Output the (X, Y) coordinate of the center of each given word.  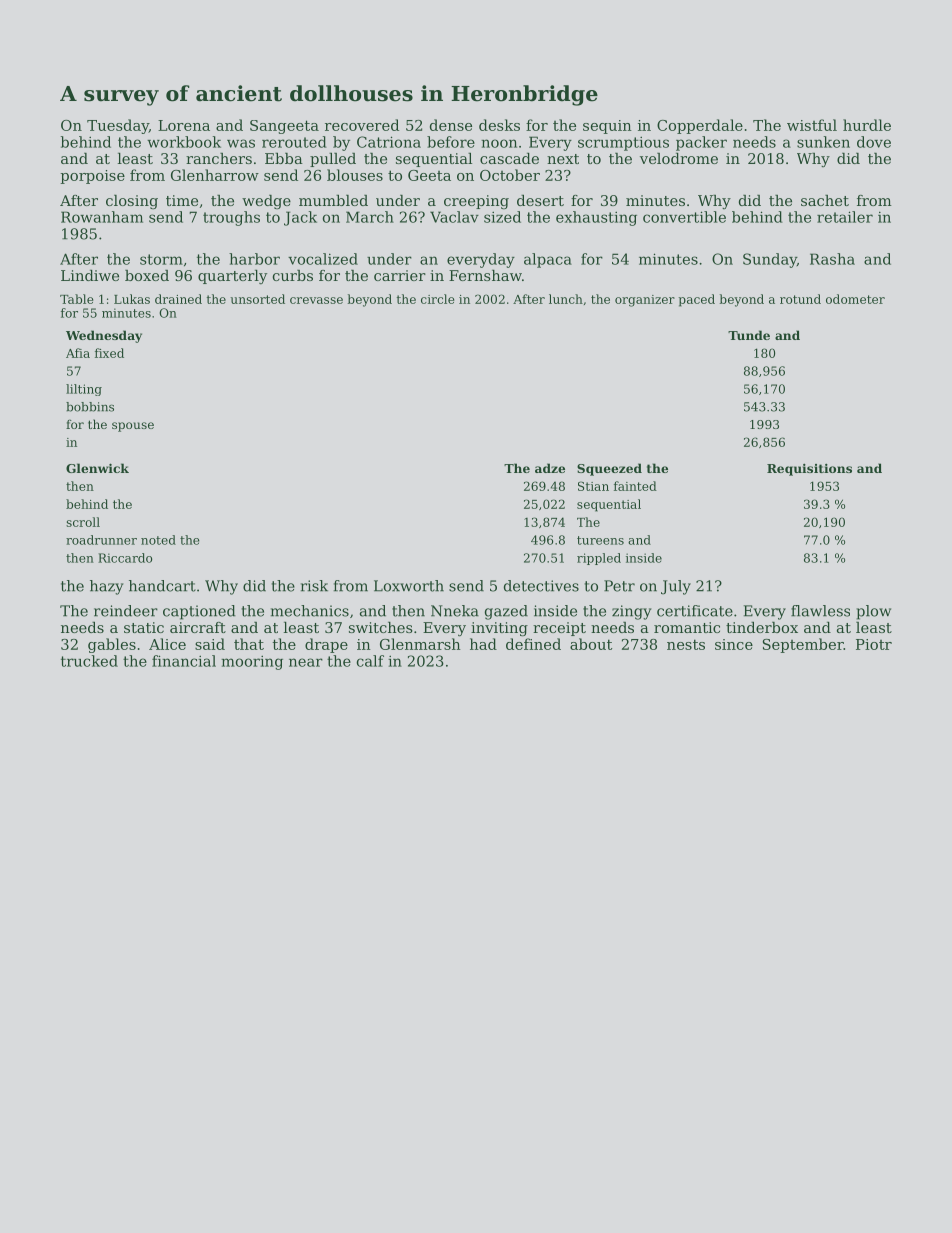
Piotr (874, 644)
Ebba (284, 158)
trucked (89, 661)
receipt (559, 629)
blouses (355, 175)
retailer (845, 217)
